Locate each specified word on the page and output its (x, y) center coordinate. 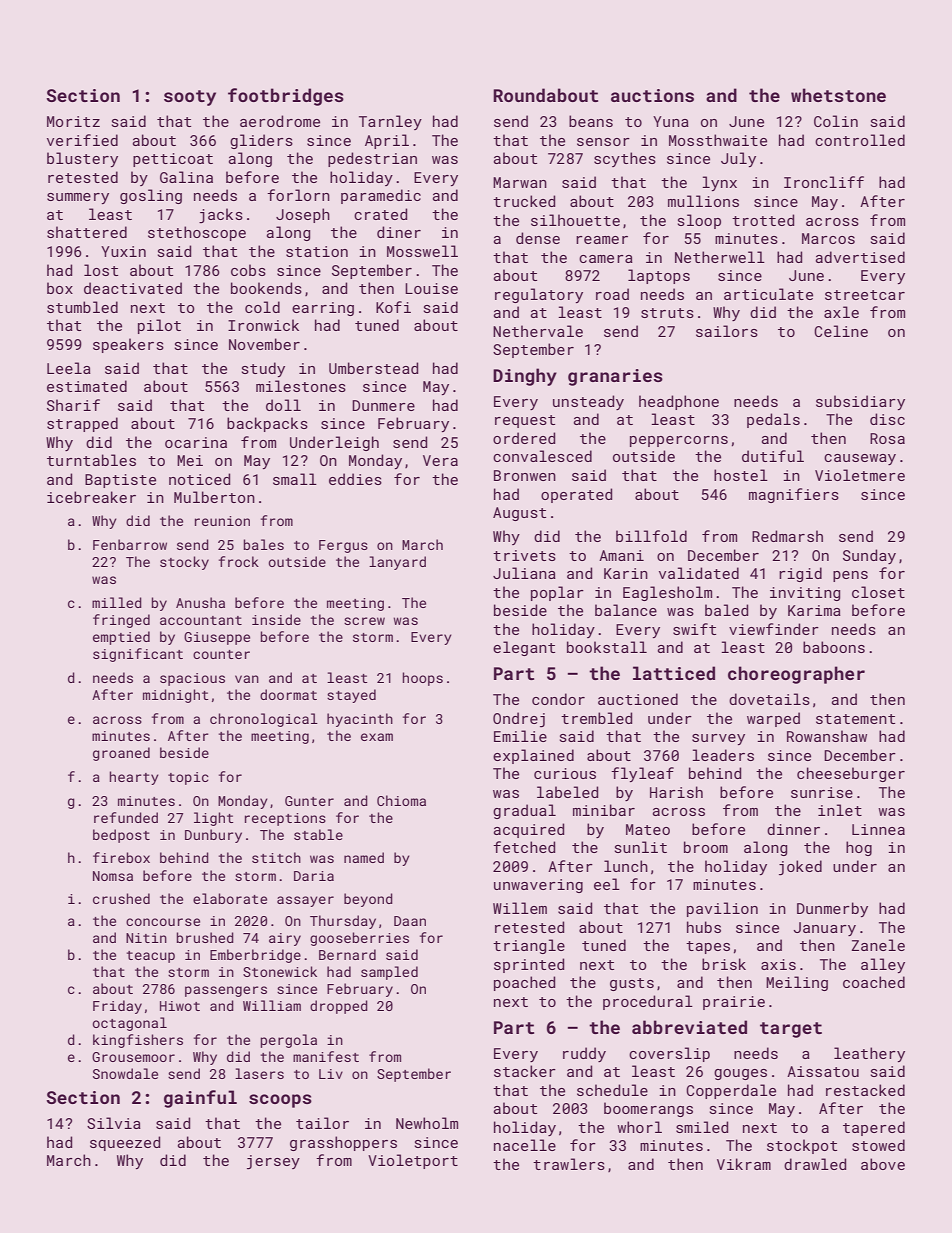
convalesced (542, 456)
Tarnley (390, 122)
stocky (184, 563)
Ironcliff (824, 182)
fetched (524, 847)
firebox (121, 857)
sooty (190, 98)
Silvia (114, 1123)
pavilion (722, 909)
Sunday (869, 556)
